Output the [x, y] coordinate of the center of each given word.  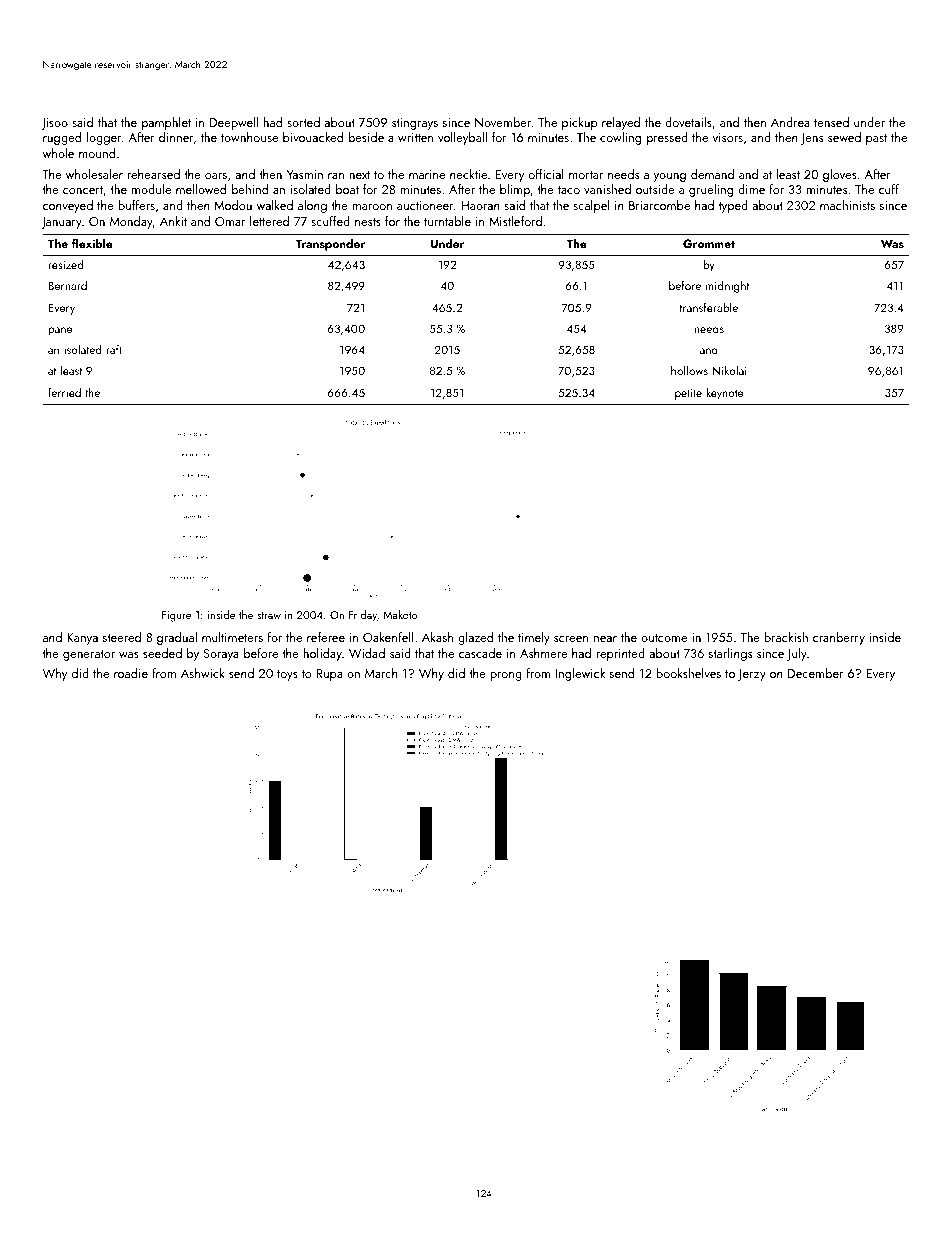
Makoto [400, 614]
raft [114, 349]
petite [688, 394]
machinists [847, 205]
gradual [177, 638]
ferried [64, 392]
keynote [724, 394]
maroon [372, 207]
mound [97, 153]
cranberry [839, 638]
